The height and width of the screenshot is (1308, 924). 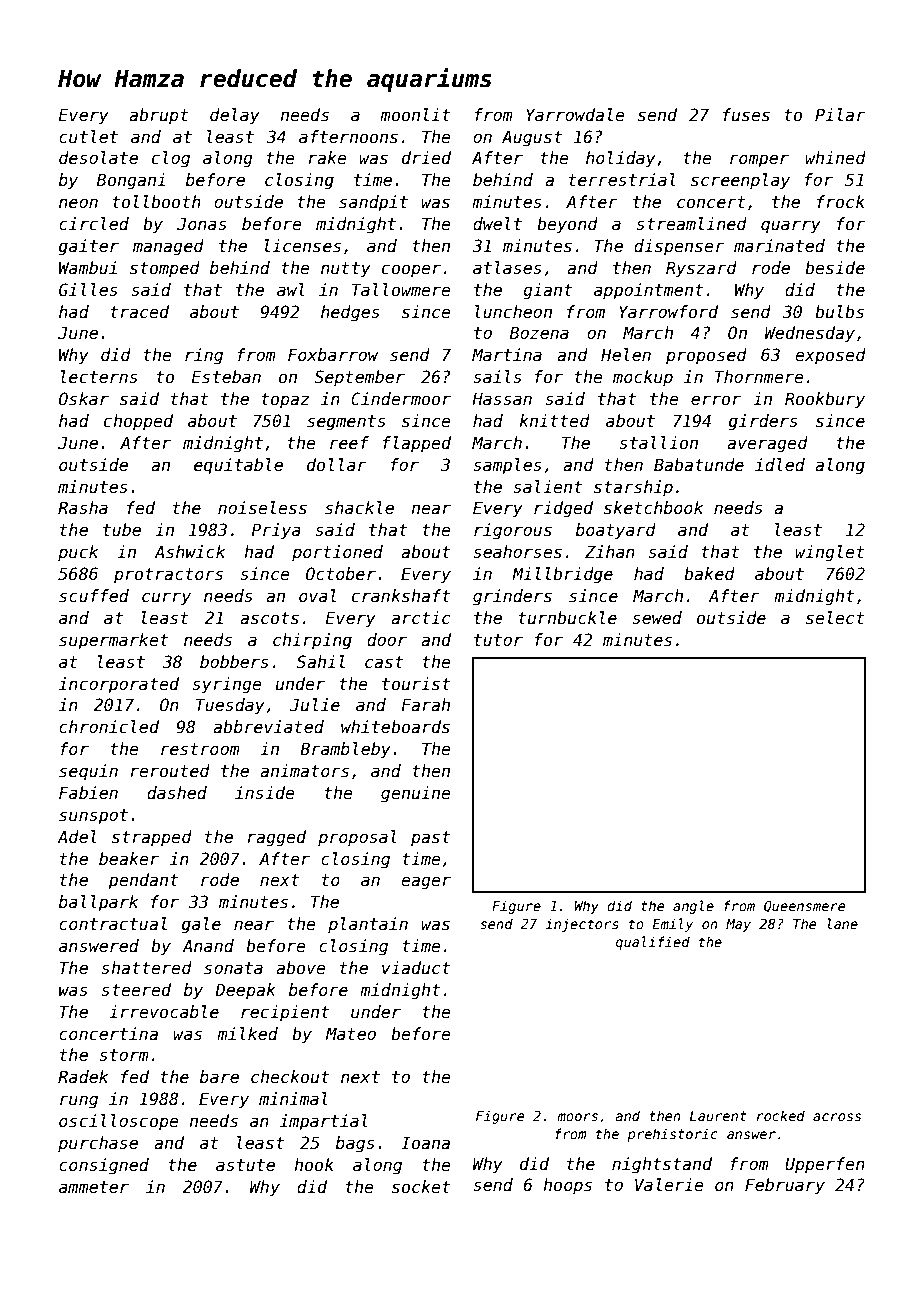 What do you see at coordinates (575, 115) in the screenshot?
I see `Yarrowdale` at bounding box center [575, 115].
